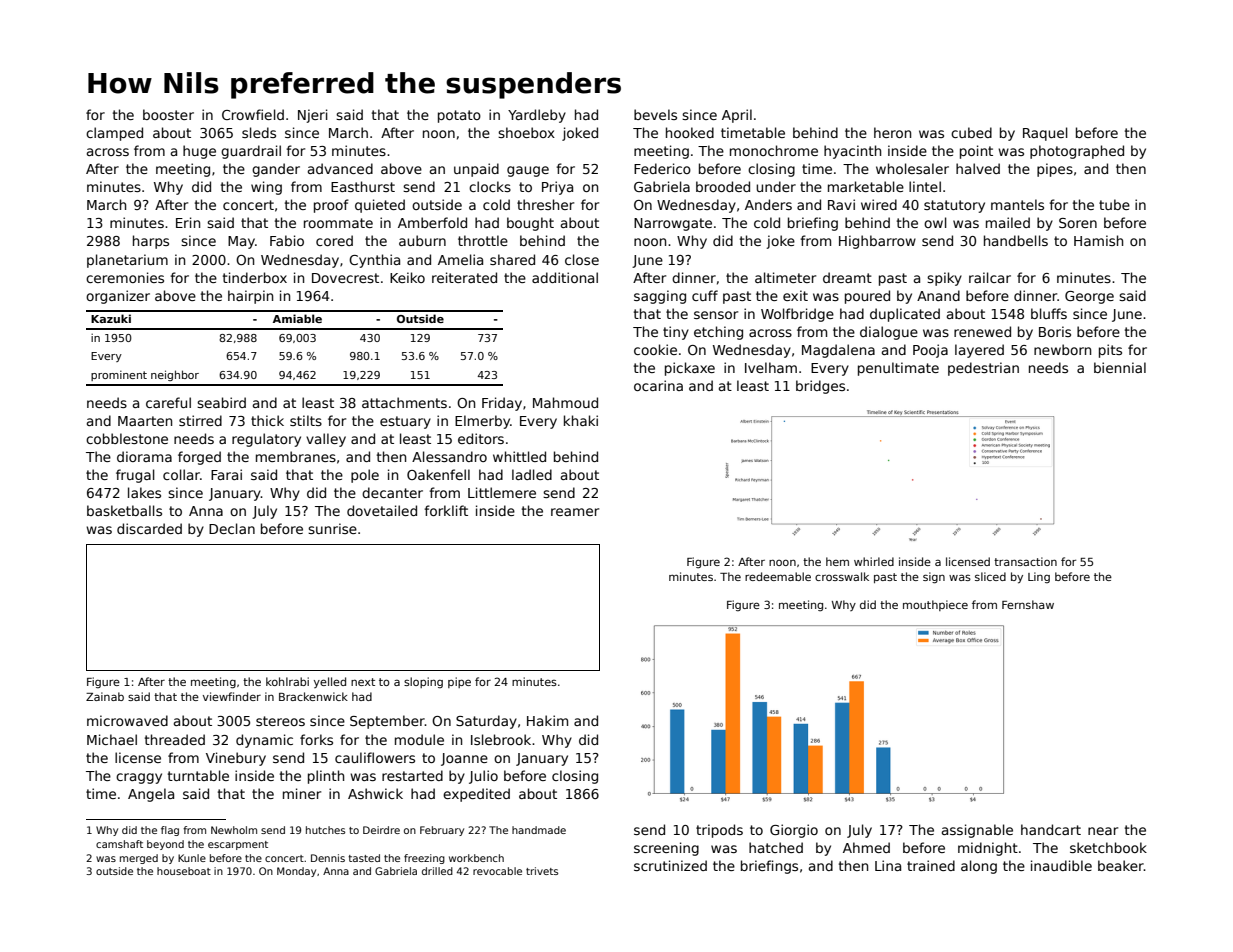  What do you see at coordinates (200, 420) in the image?
I see `stirred` at bounding box center [200, 420].
